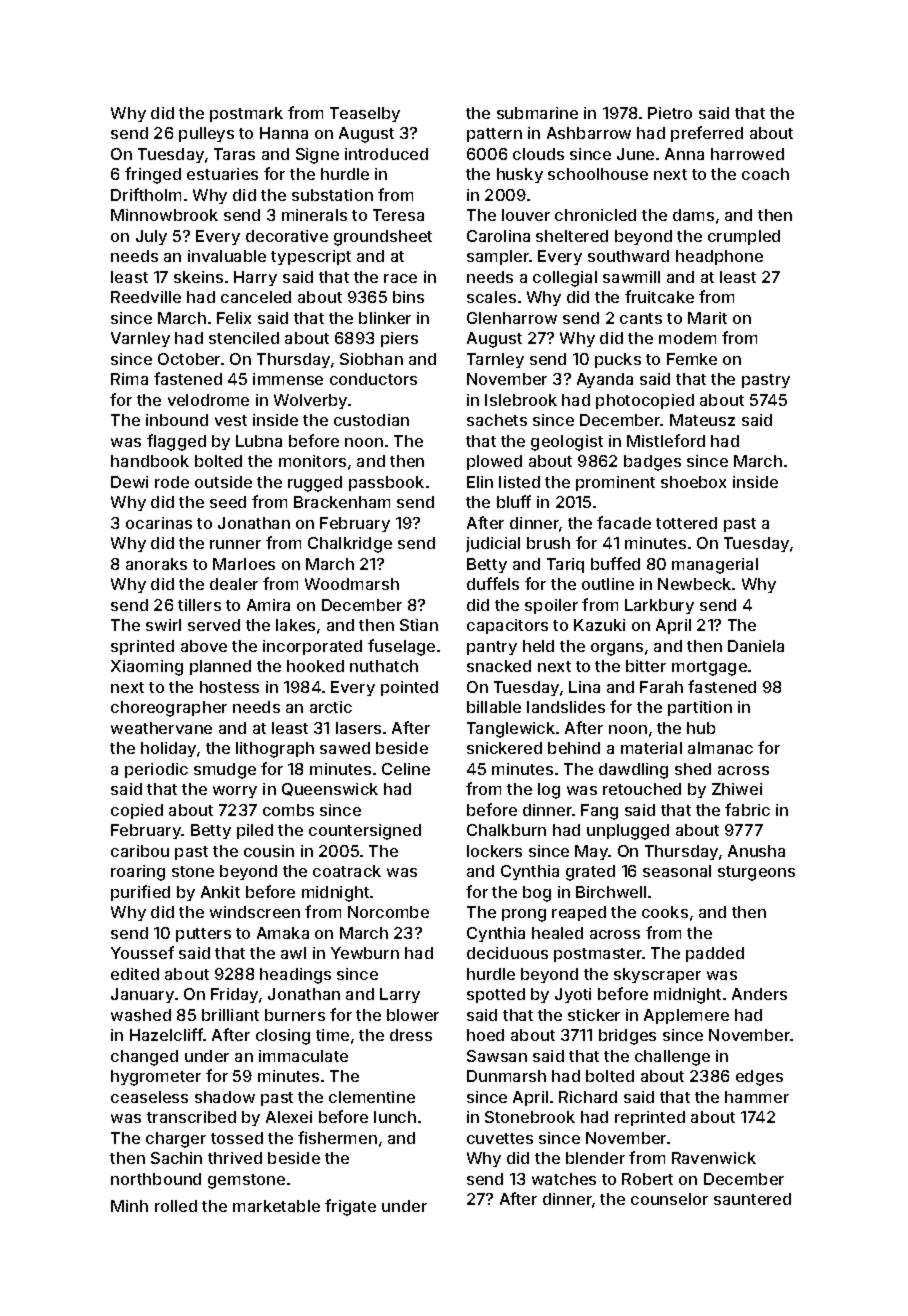 This screenshot has height=1316, width=908. Describe the element at coordinates (495, 360) in the screenshot. I see `Tarnley` at that location.
